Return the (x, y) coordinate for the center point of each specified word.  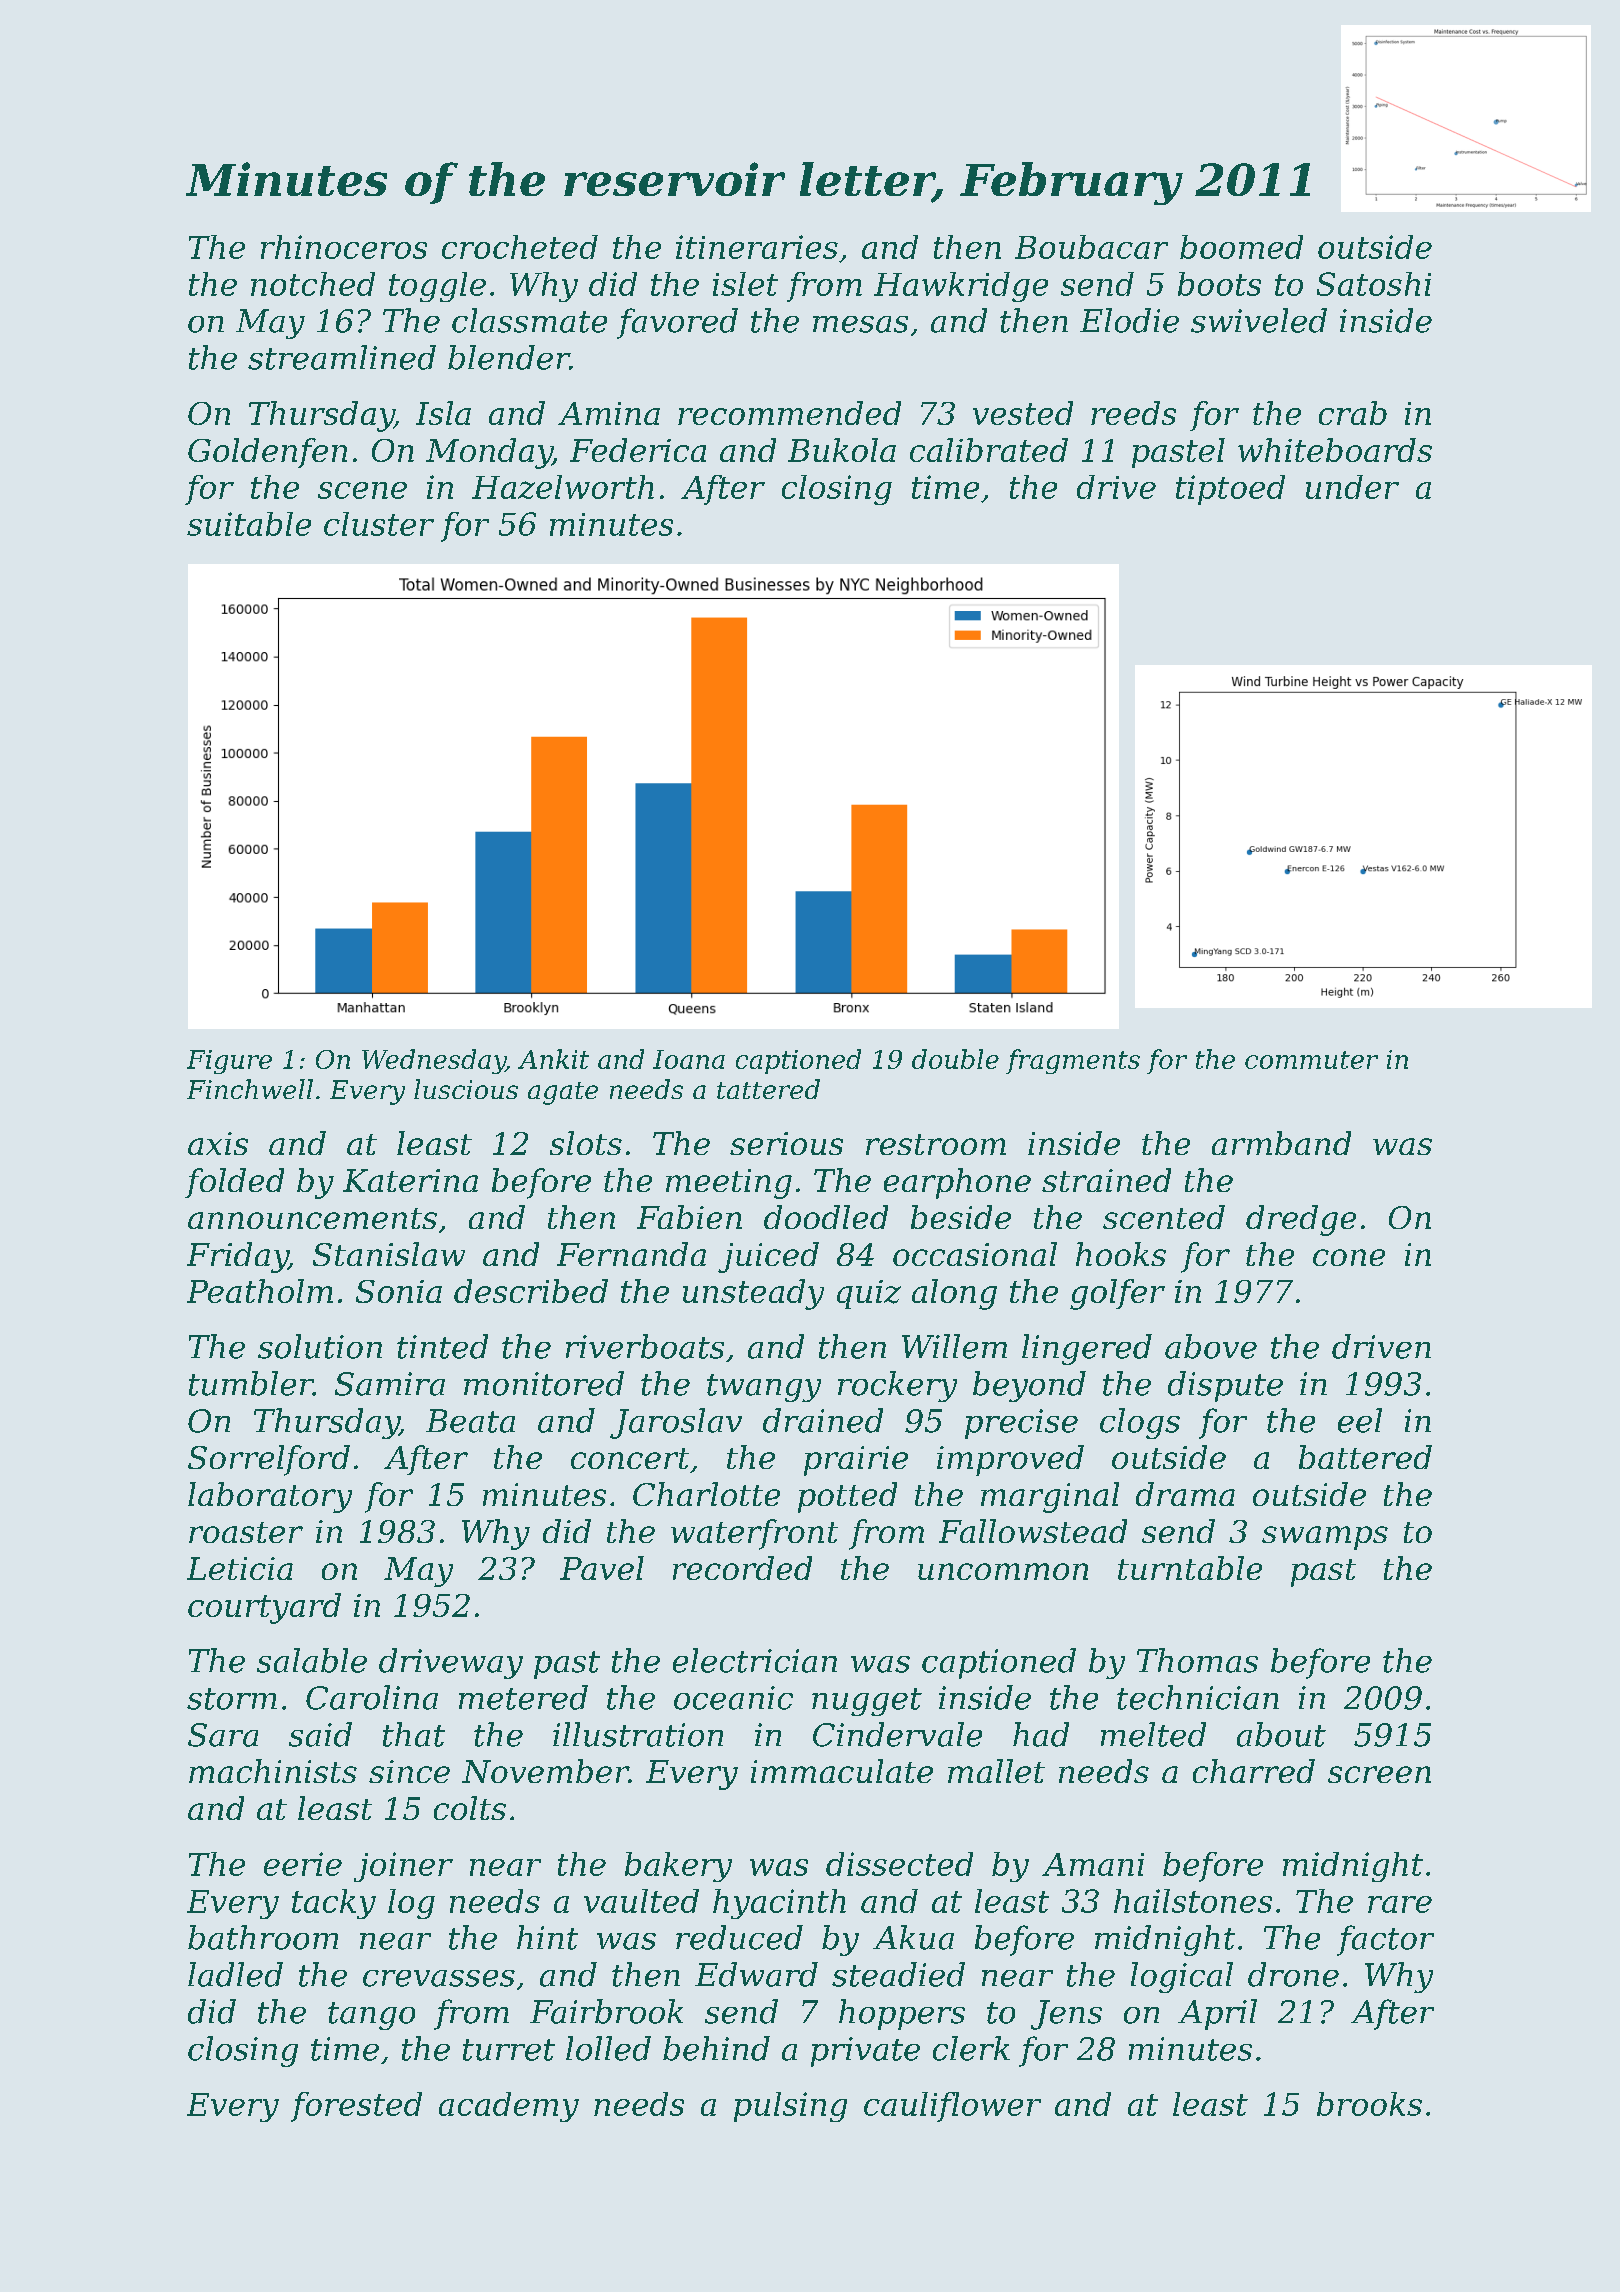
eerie (303, 1864)
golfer (1117, 1294)
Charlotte (706, 1494)
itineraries (757, 247)
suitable (249, 524)
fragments (1073, 1061)
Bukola (842, 450)
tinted (442, 1346)
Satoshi (1374, 284)
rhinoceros (344, 247)
